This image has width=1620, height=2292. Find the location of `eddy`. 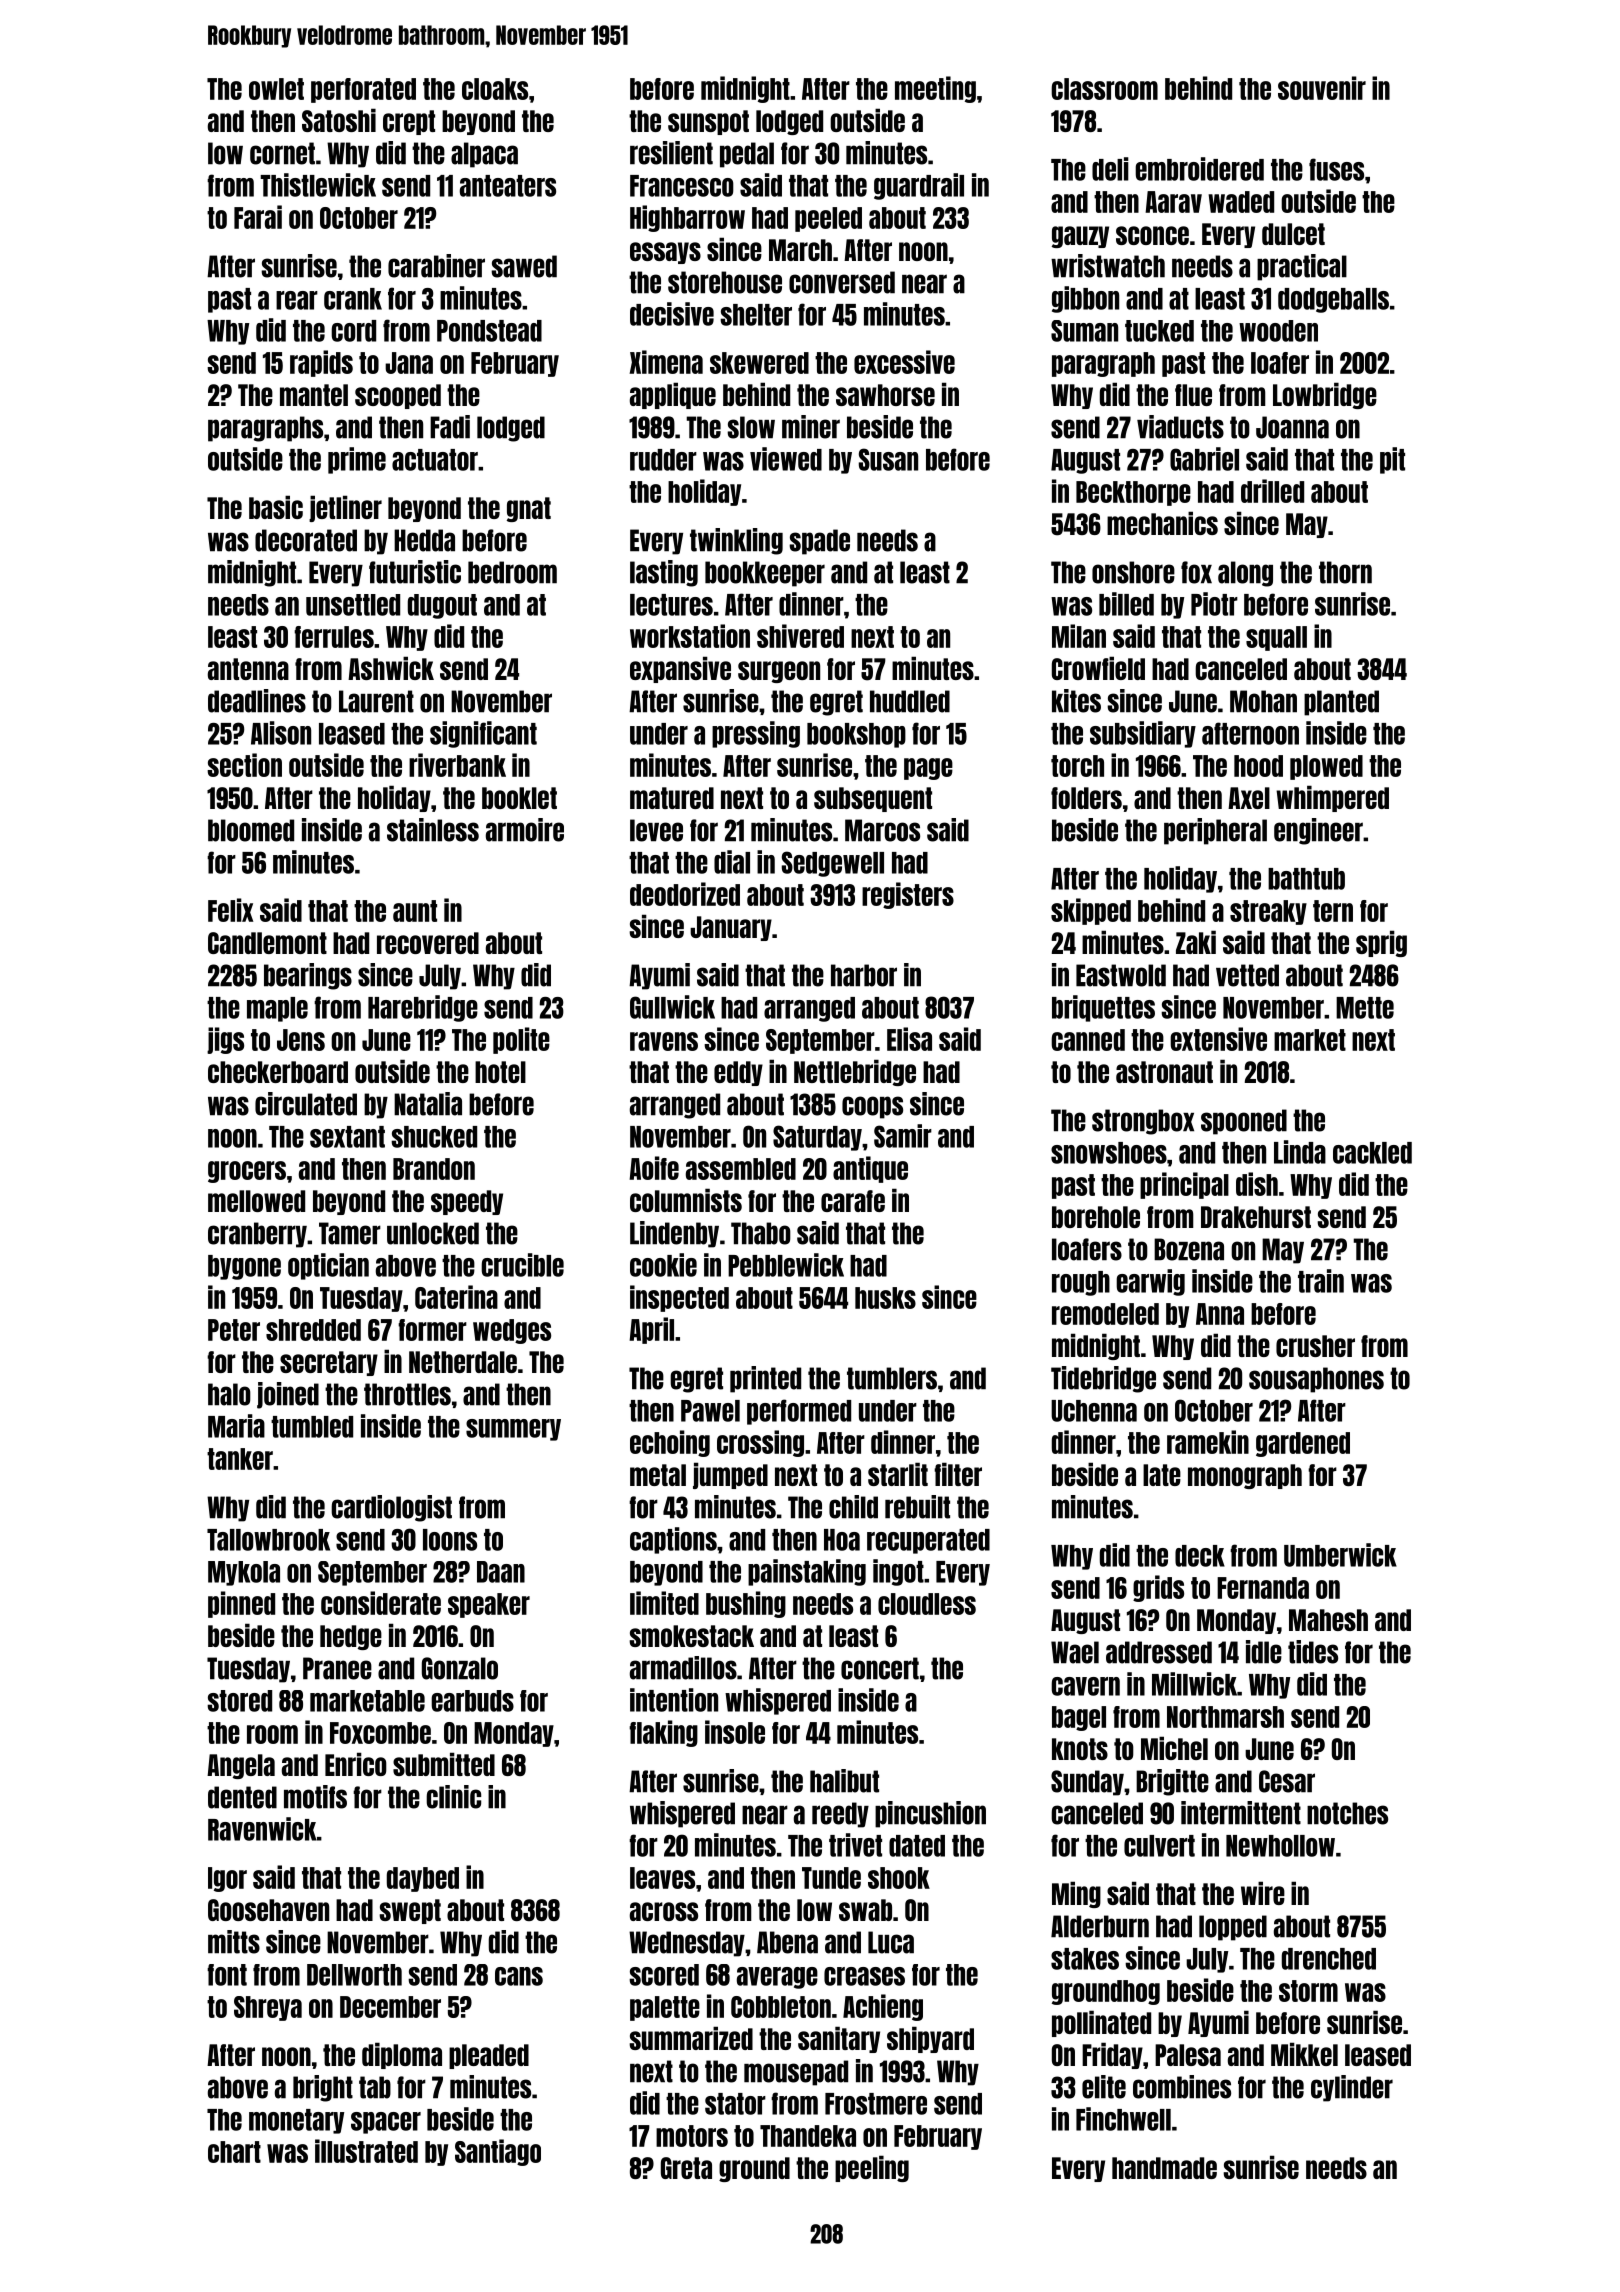

eddy is located at coordinates (738, 1073).
